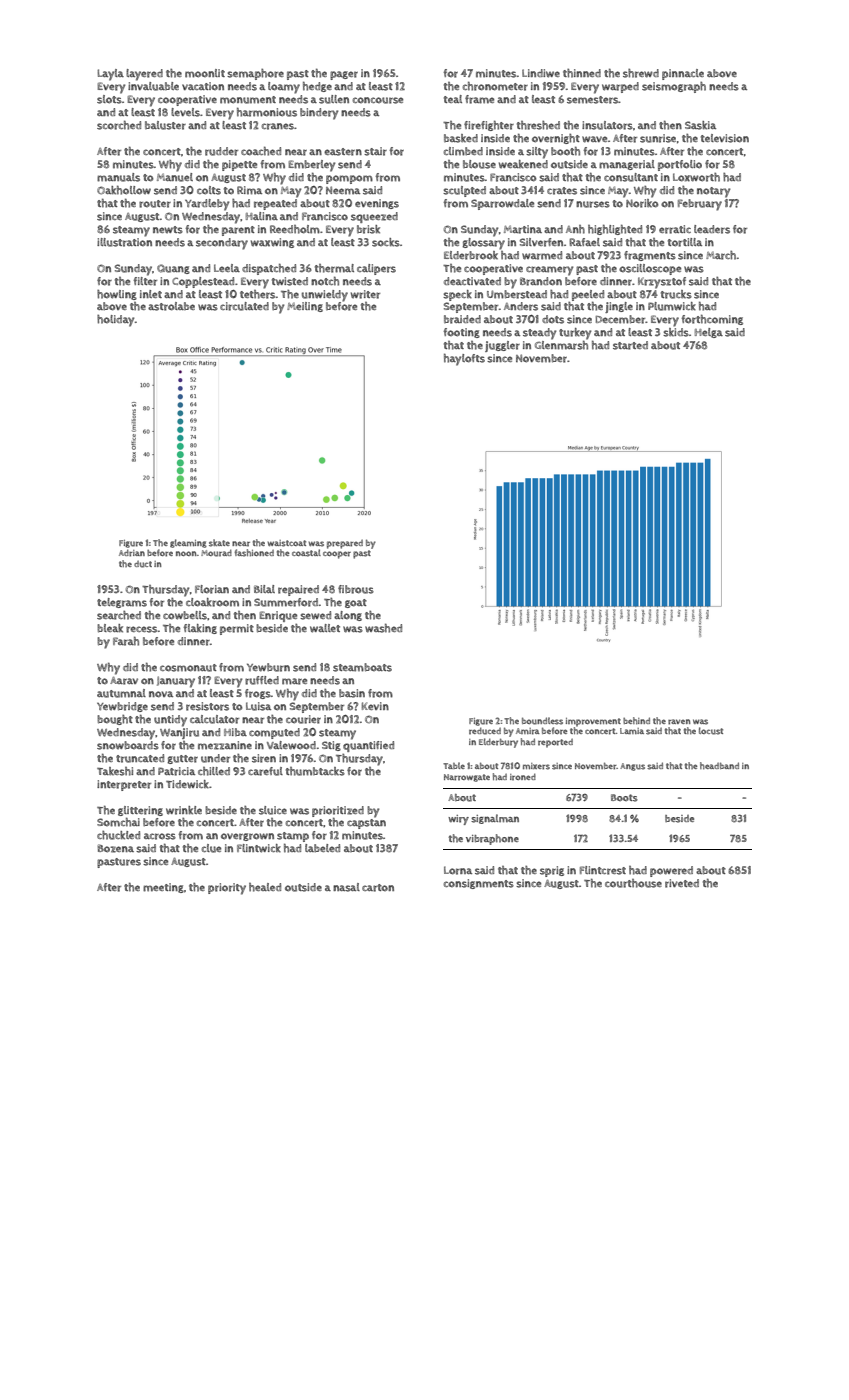  Describe the element at coordinates (171, 306) in the screenshot. I see `astrolabe` at that location.
